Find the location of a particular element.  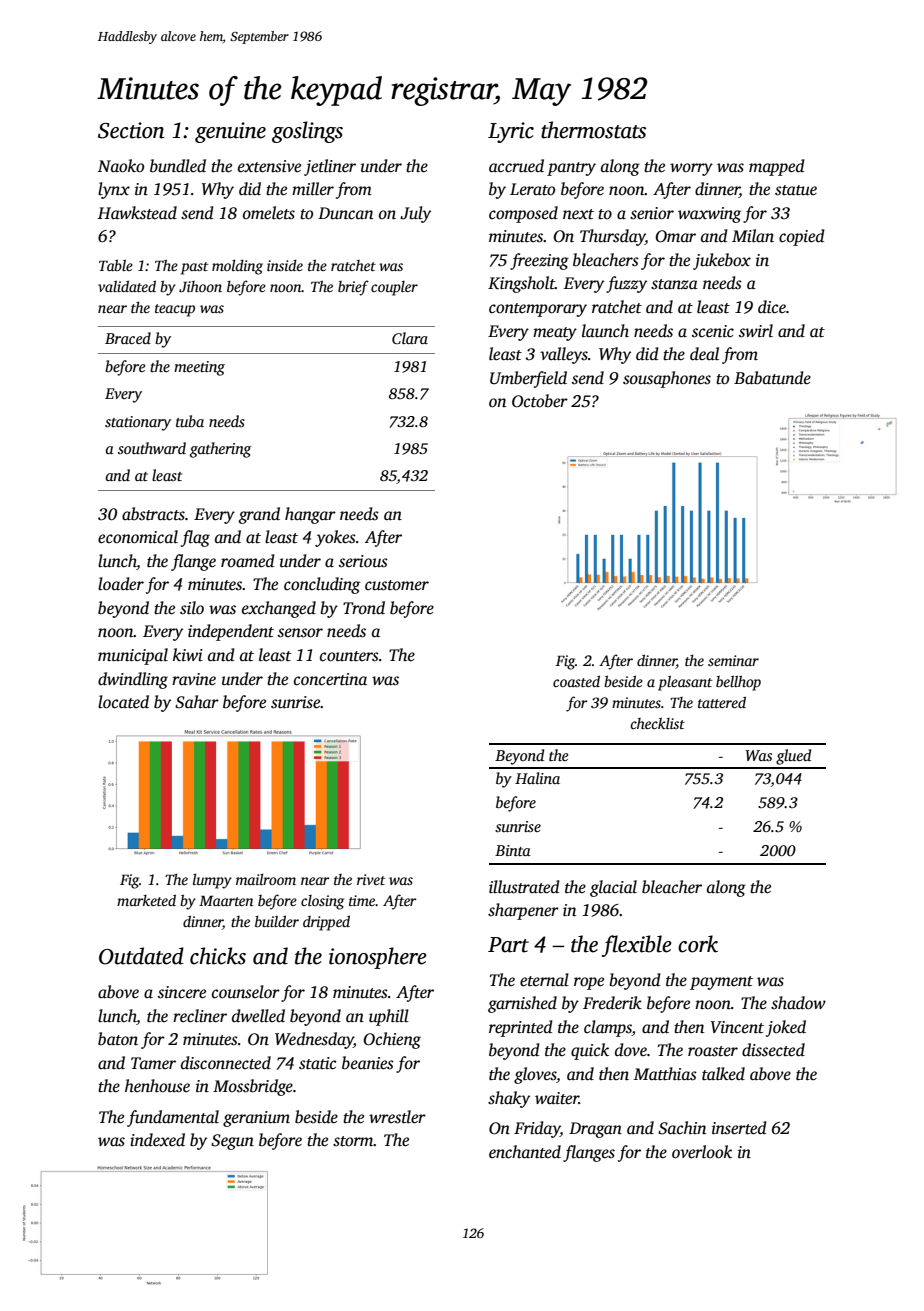

beanies is located at coordinates (368, 1063).
